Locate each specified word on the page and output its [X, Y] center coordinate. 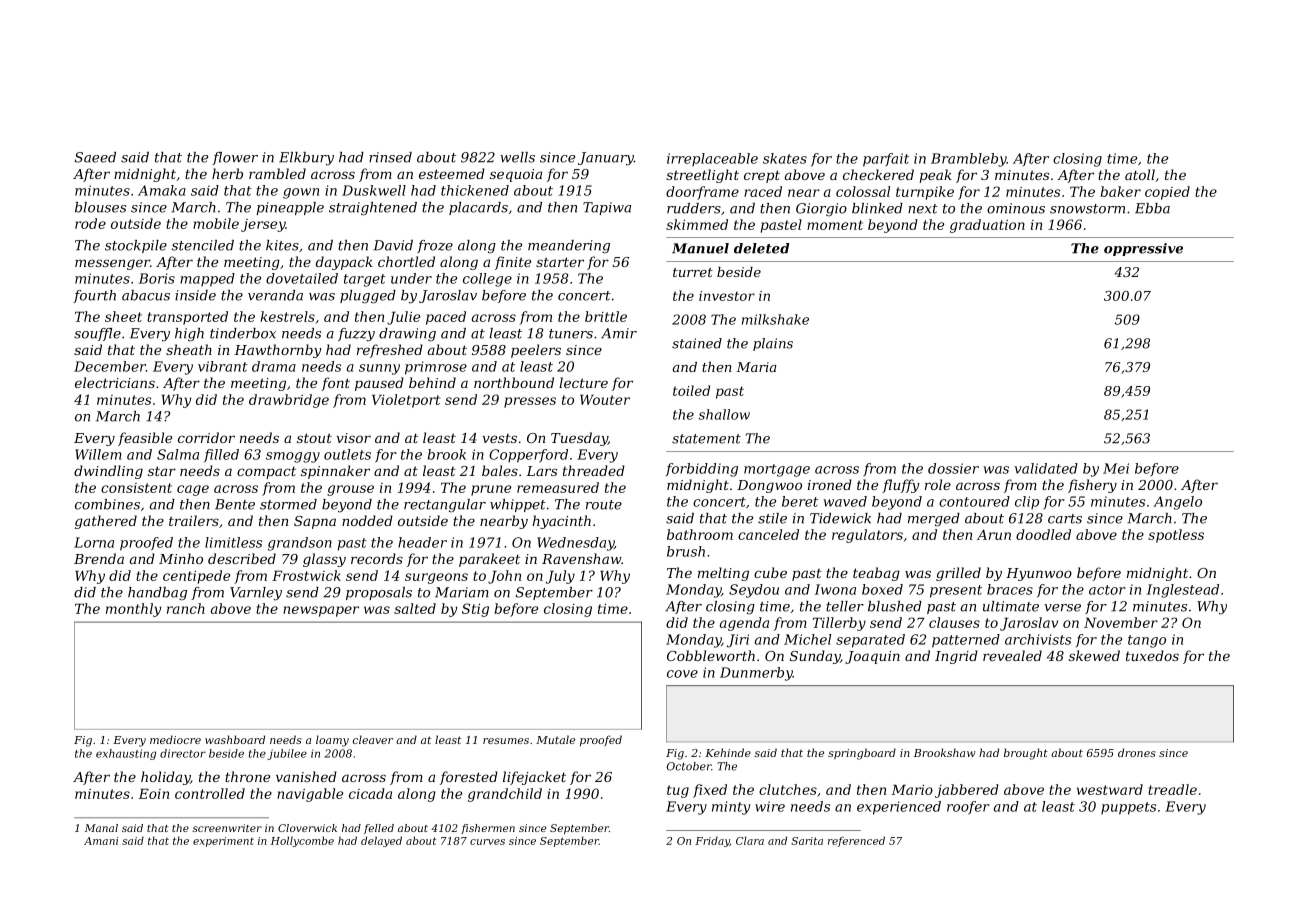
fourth [94, 296]
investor [727, 296]
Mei [1116, 468]
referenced [856, 841]
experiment [223, 842]
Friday [712, 841]
